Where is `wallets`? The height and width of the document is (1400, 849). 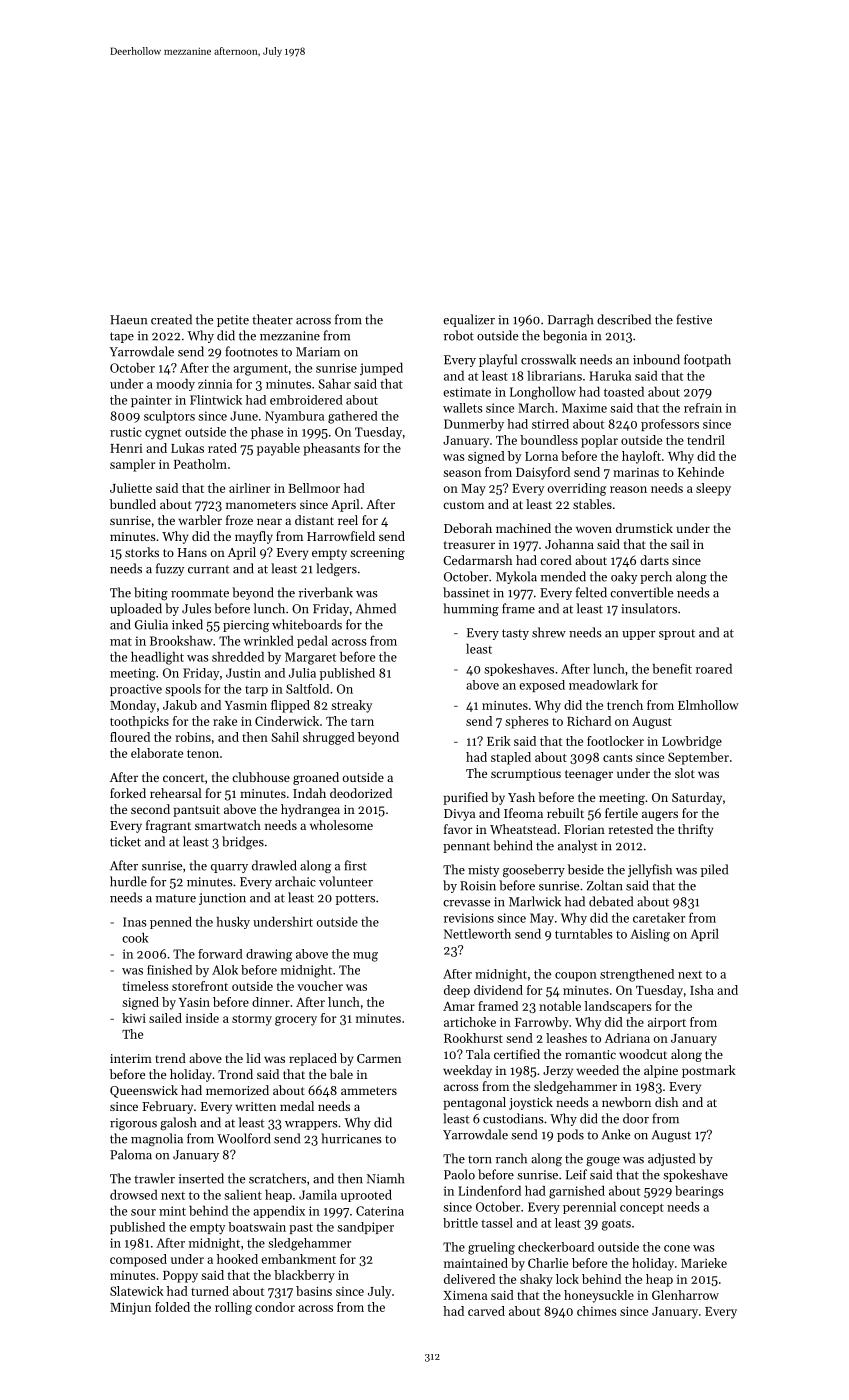 wallets is located at coordinates (463, 408).
